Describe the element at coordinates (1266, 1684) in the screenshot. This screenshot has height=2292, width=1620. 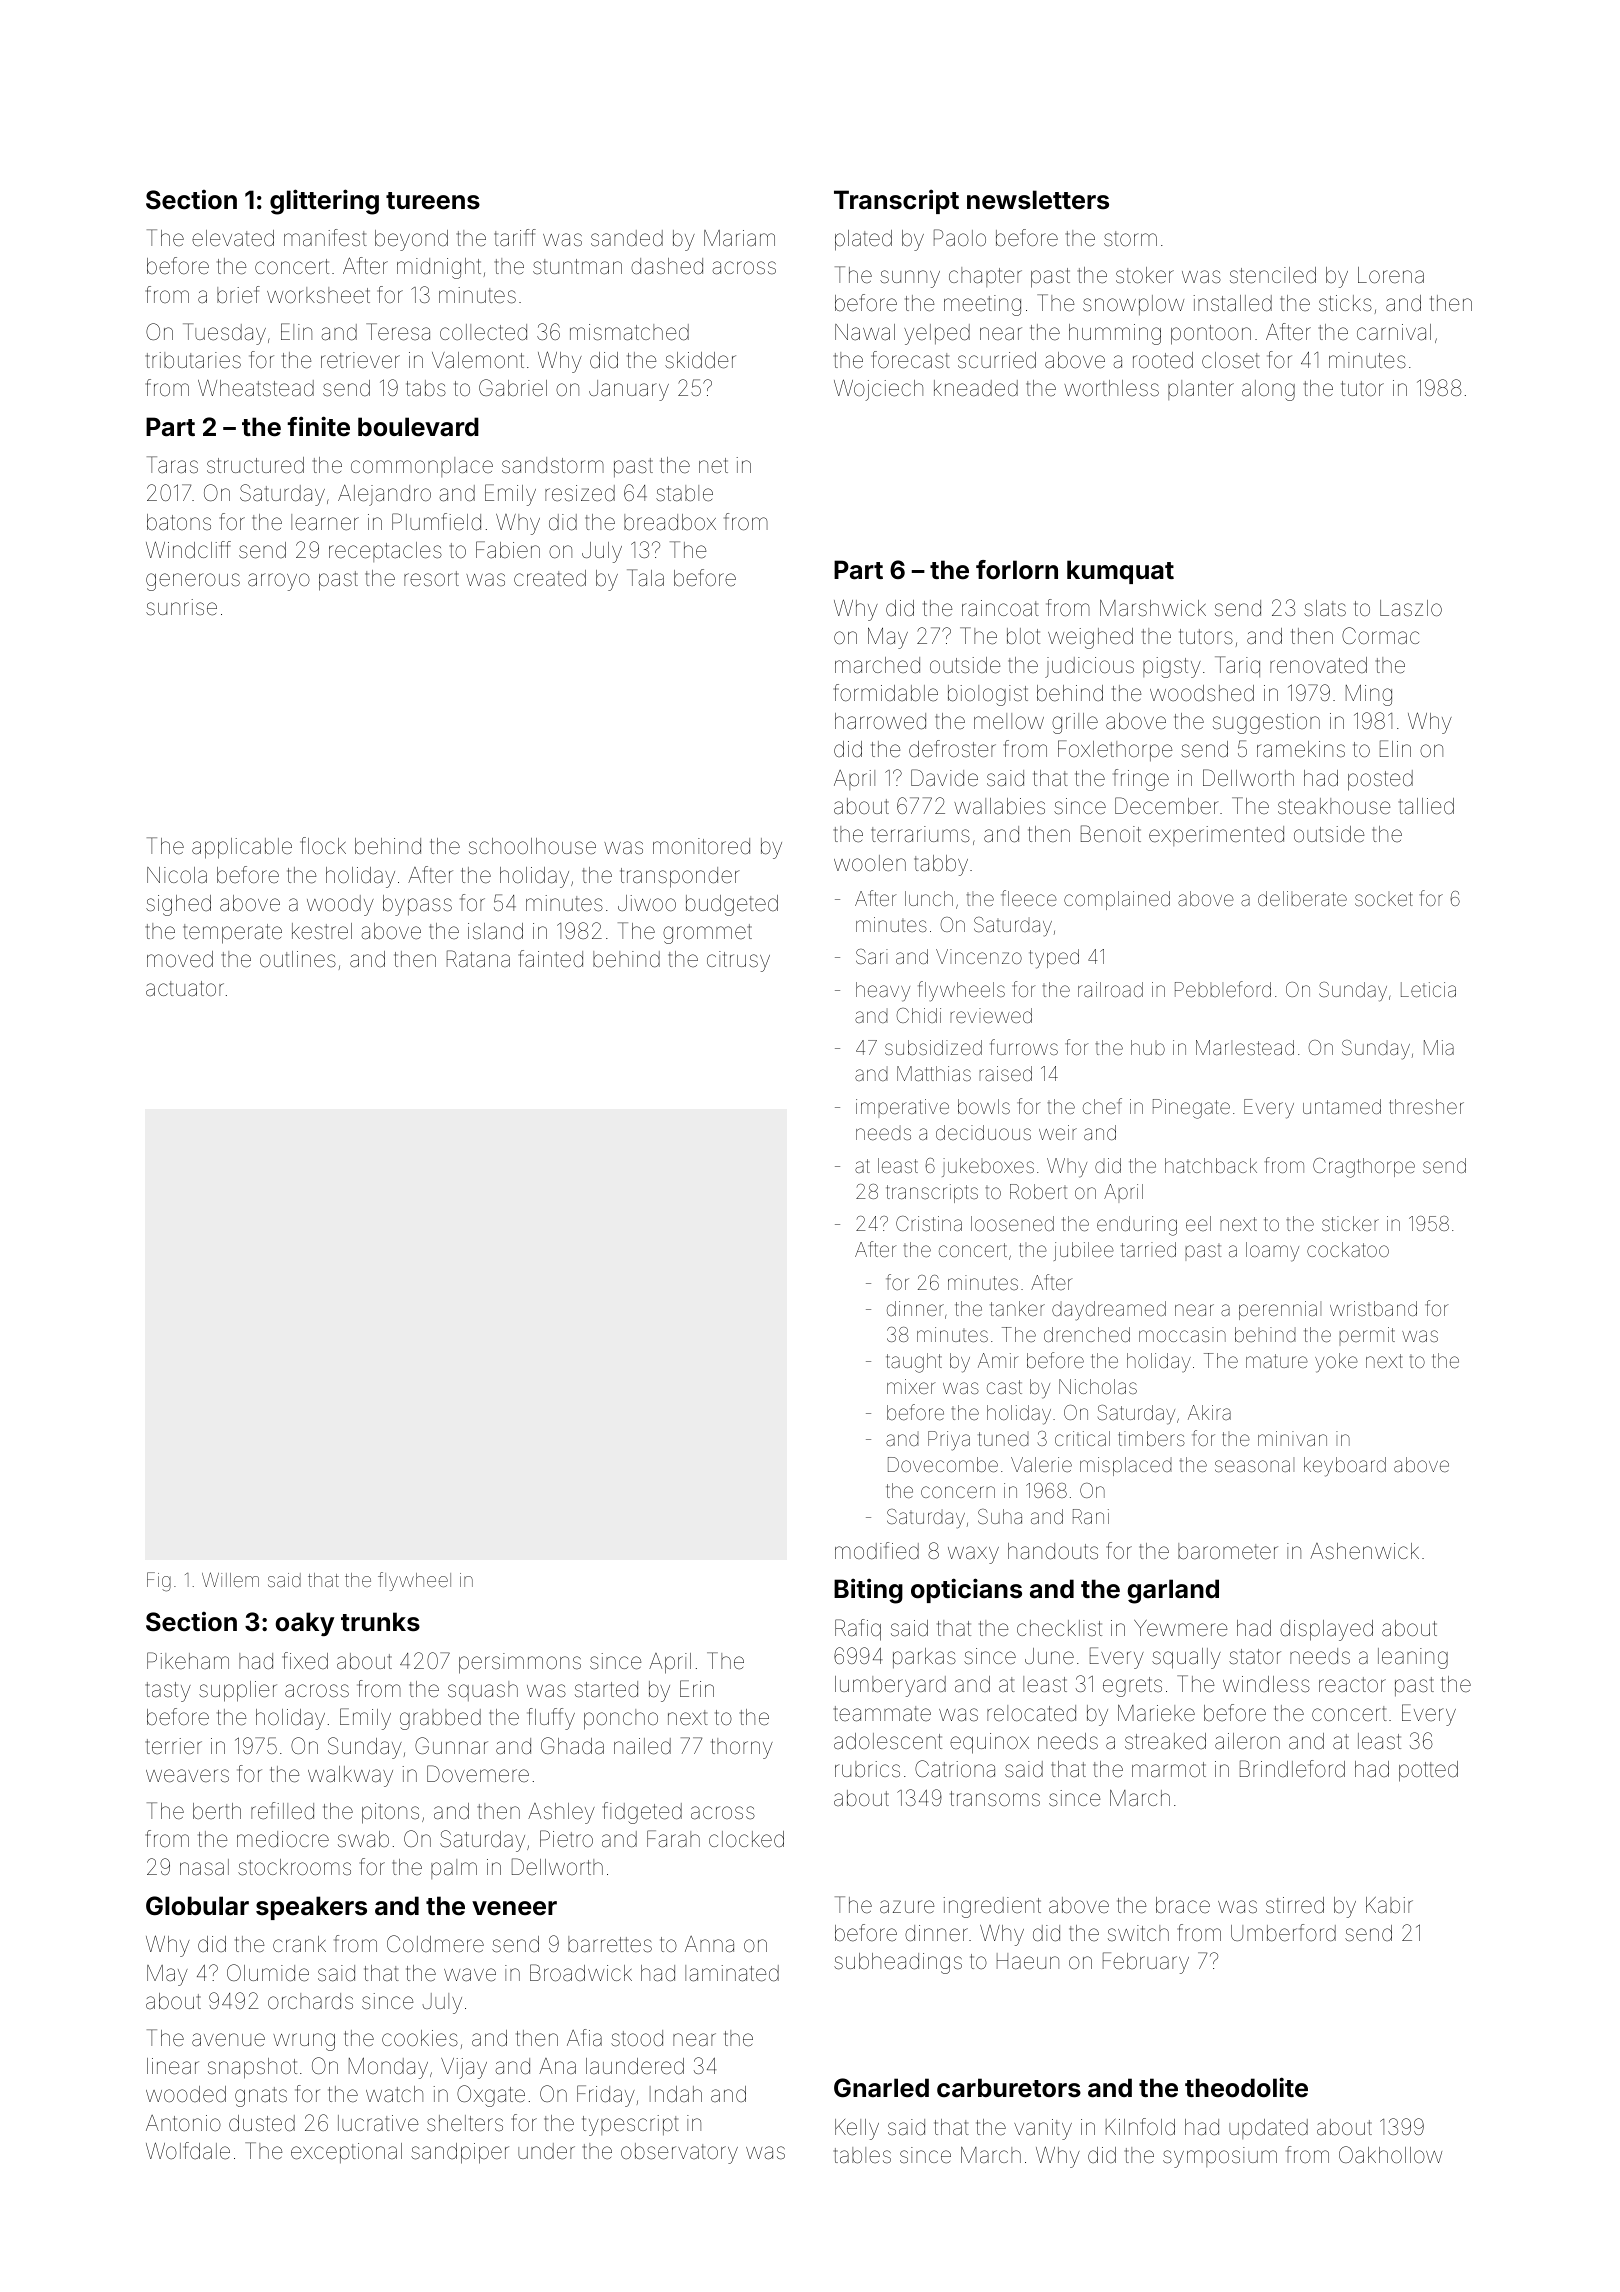
I see `windless` at that location.
